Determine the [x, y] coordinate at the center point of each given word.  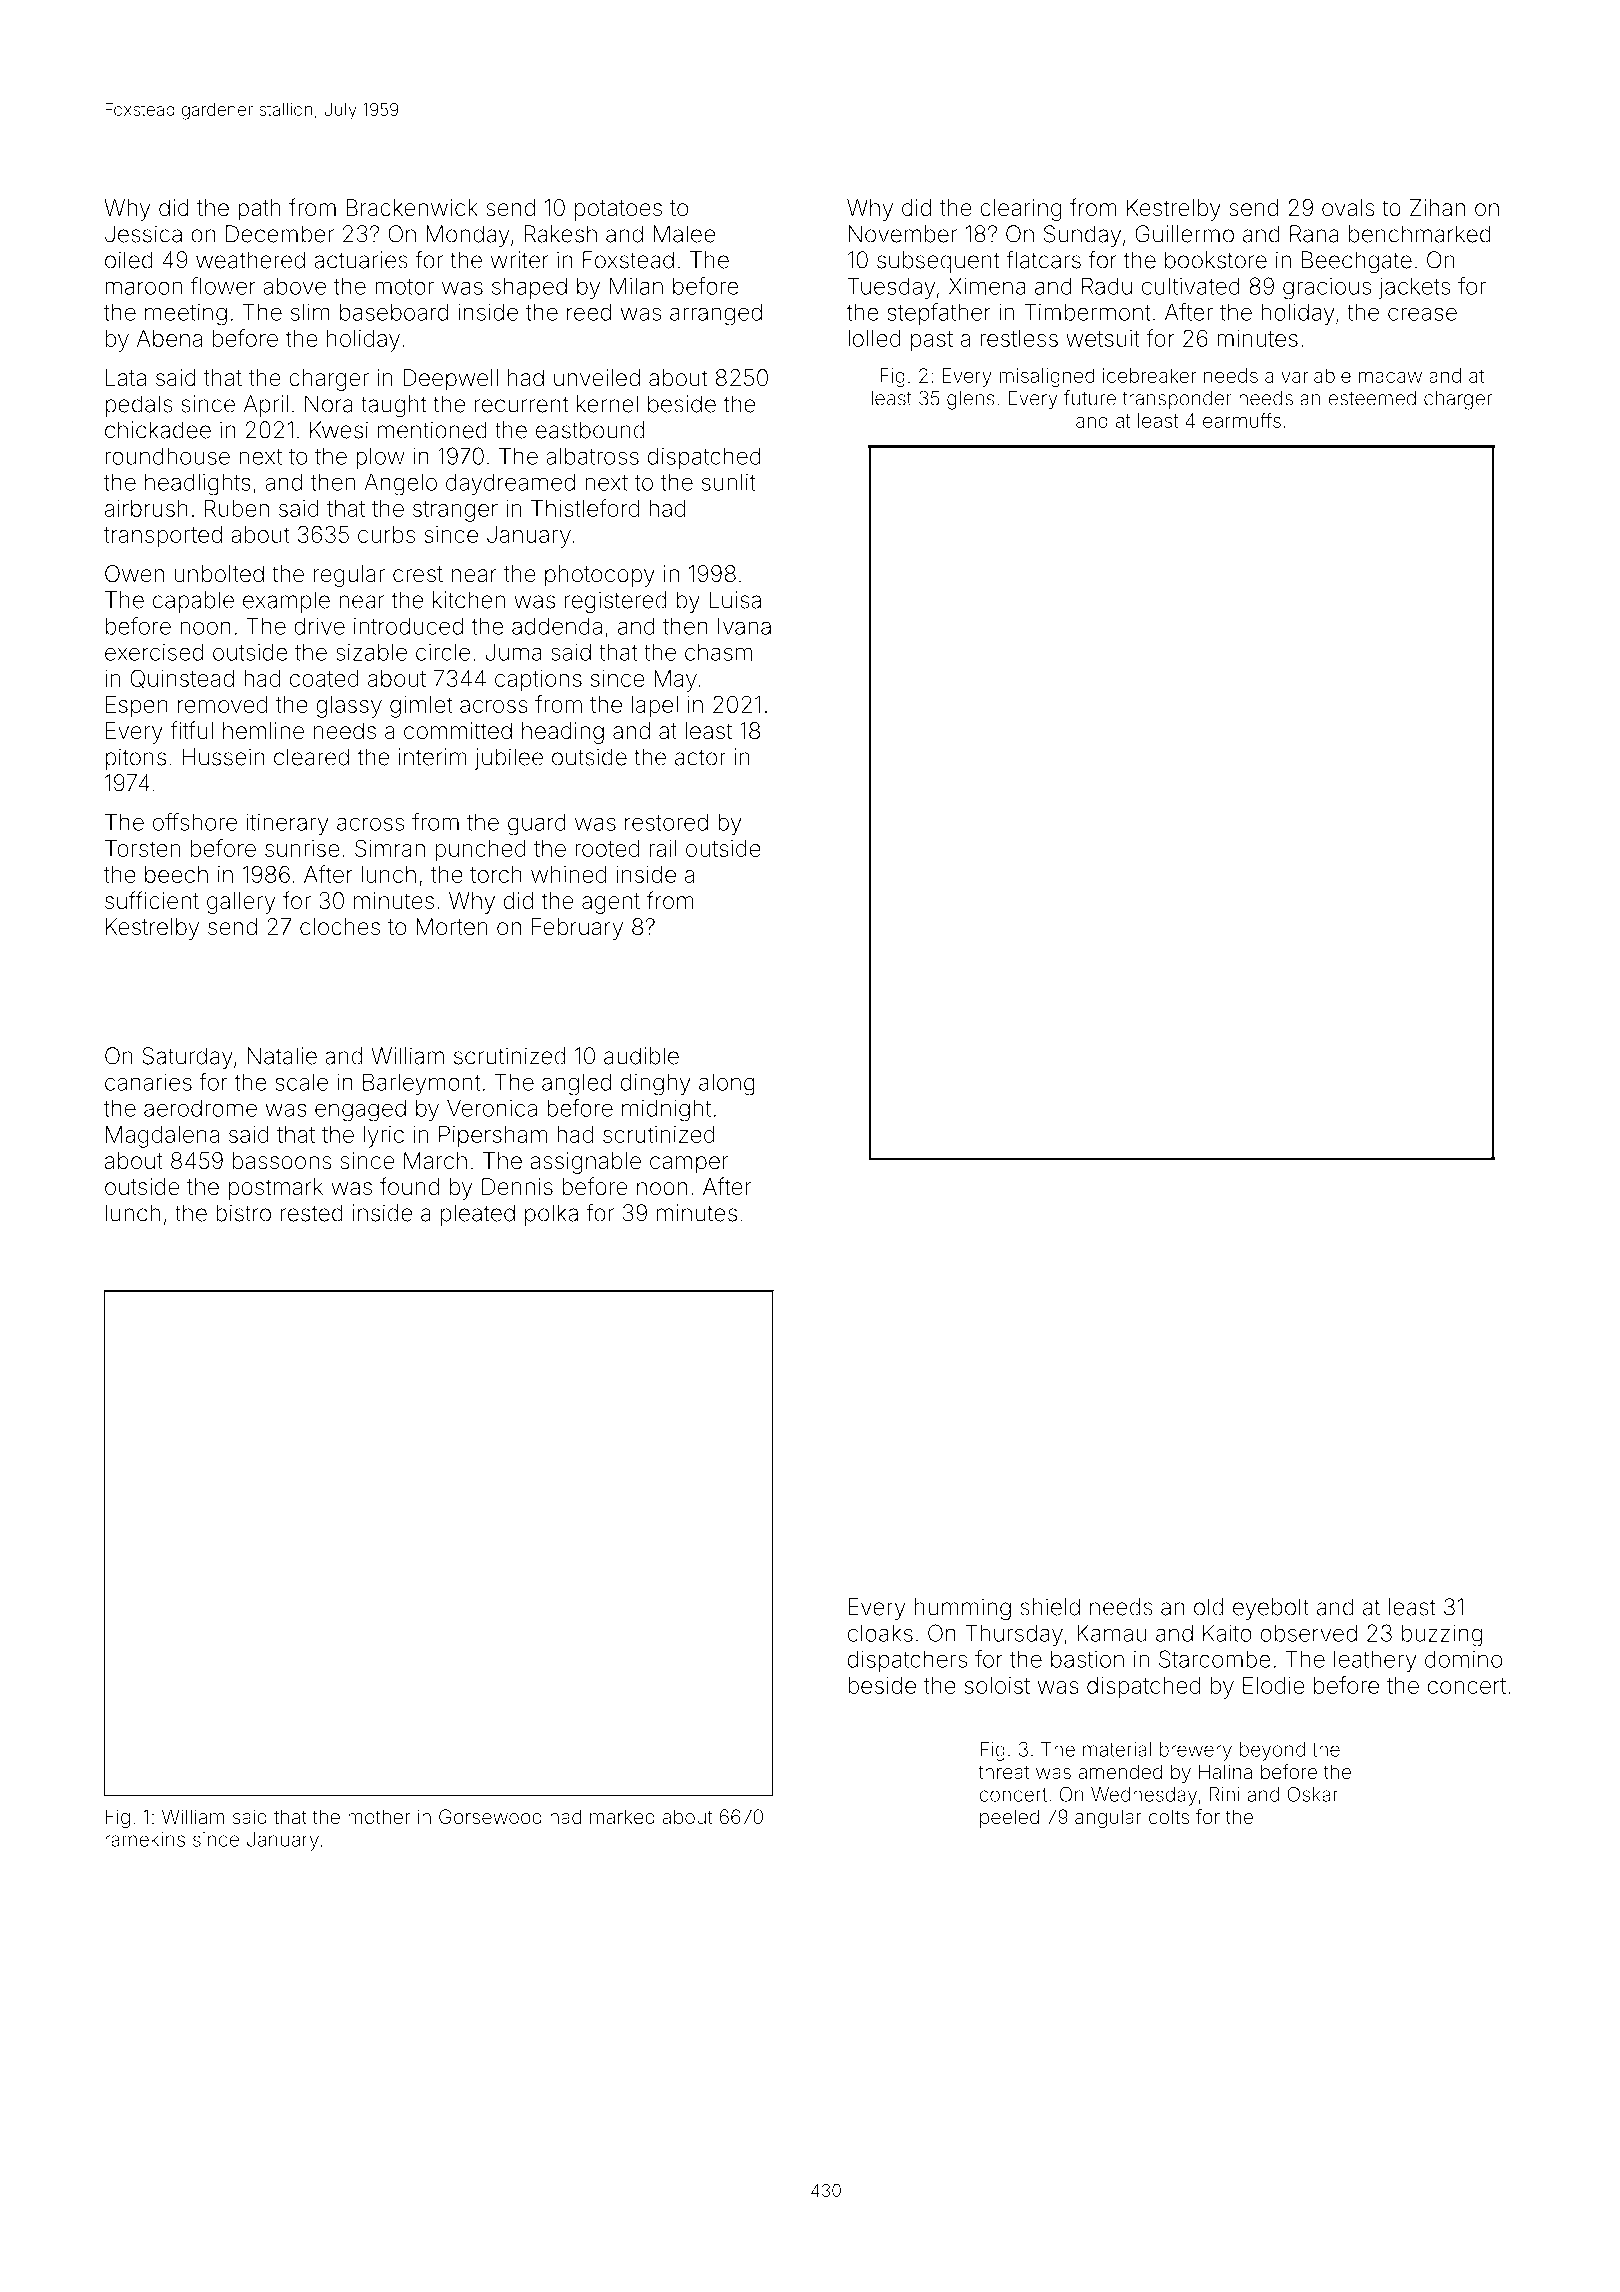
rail [663, 848]
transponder [1177, 400]
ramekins [145, 1839]
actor [700, 757]
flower [223, 286]
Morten [452, 927]
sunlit [728, 482]
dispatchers [907, 1661]
